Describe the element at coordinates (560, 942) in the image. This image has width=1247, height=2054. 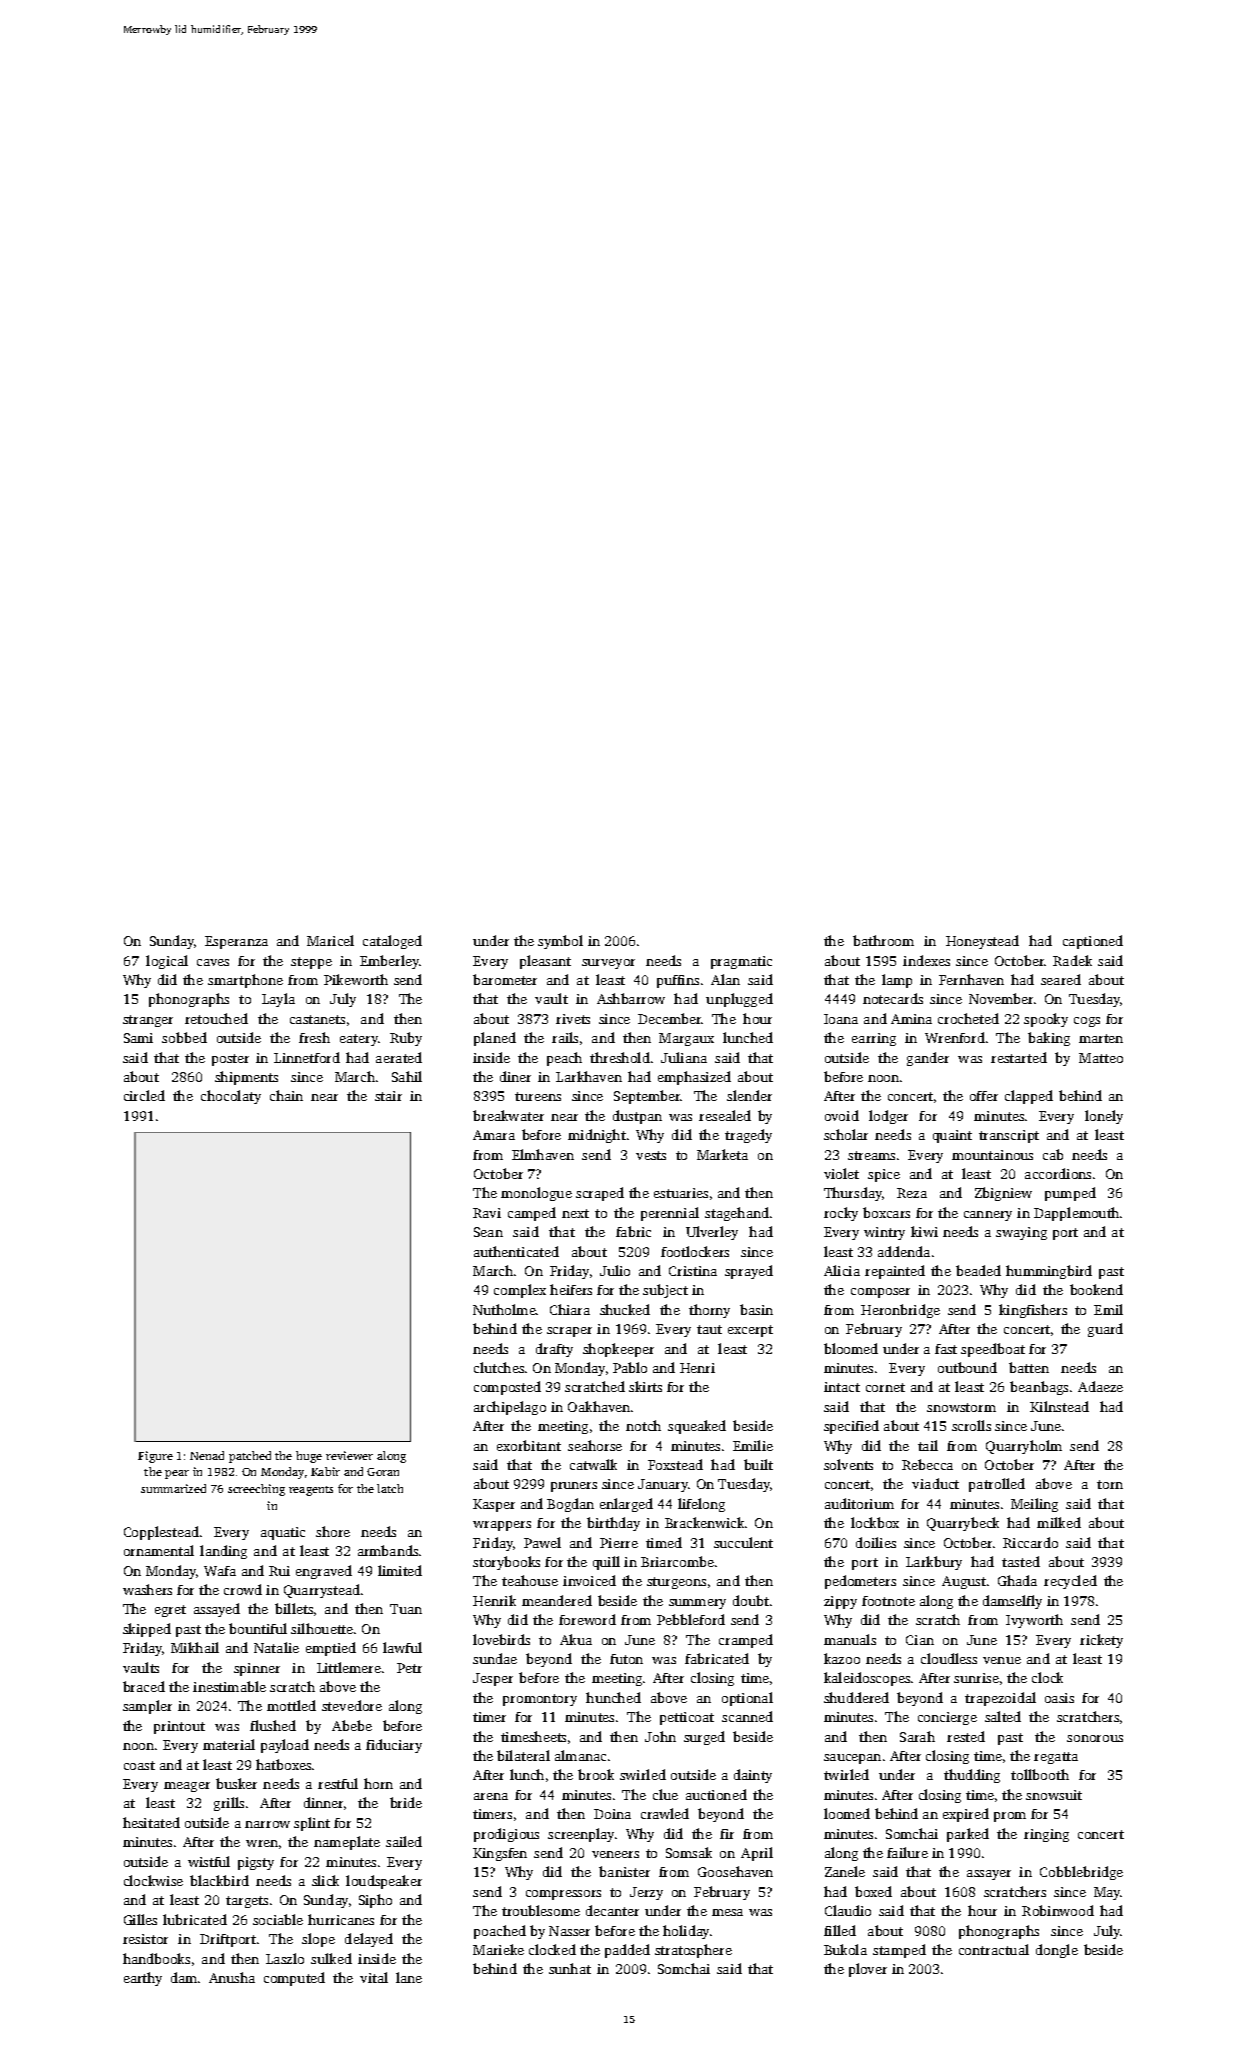
I see `symbol` at that location.
